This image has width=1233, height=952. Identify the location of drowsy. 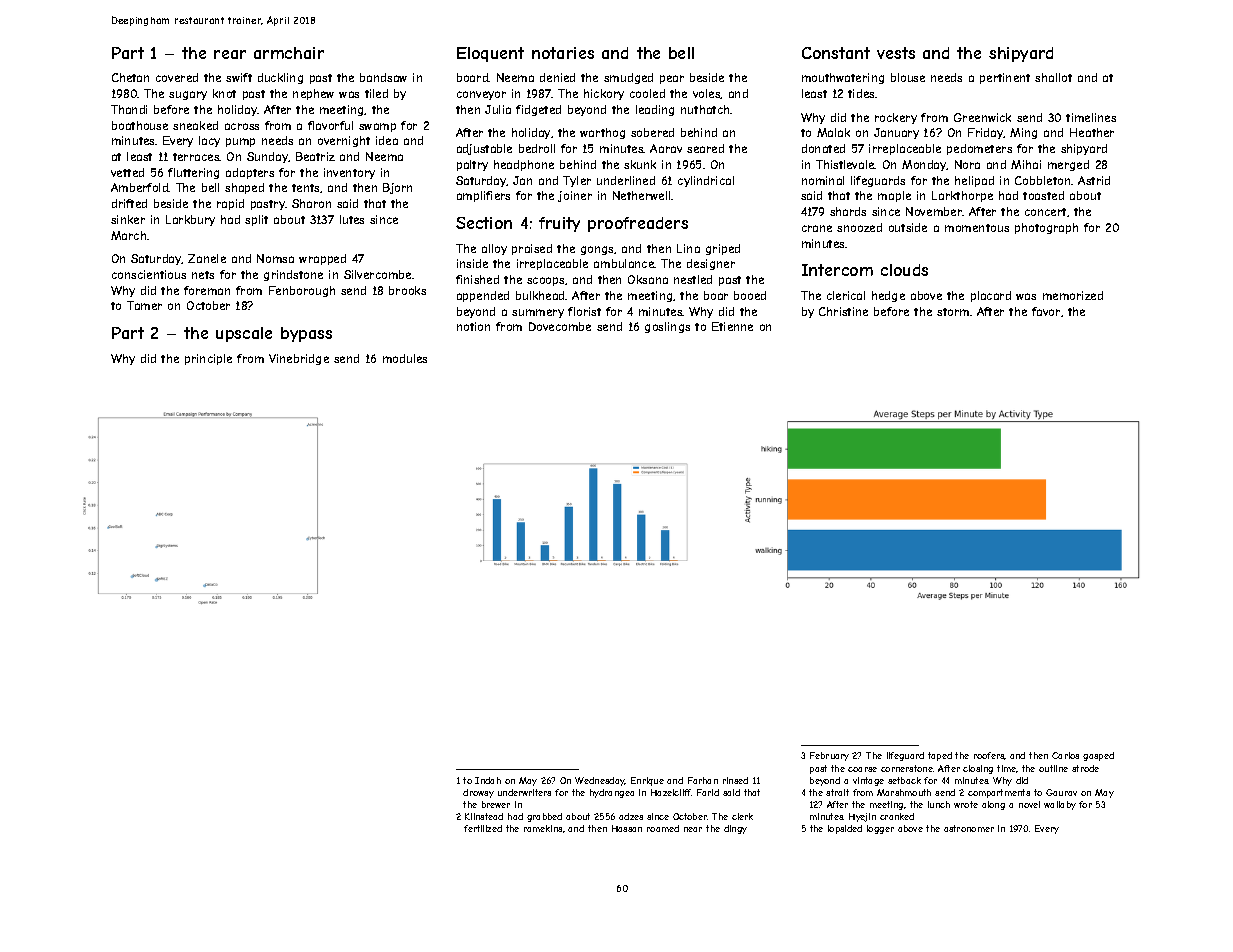
(478, 793).
